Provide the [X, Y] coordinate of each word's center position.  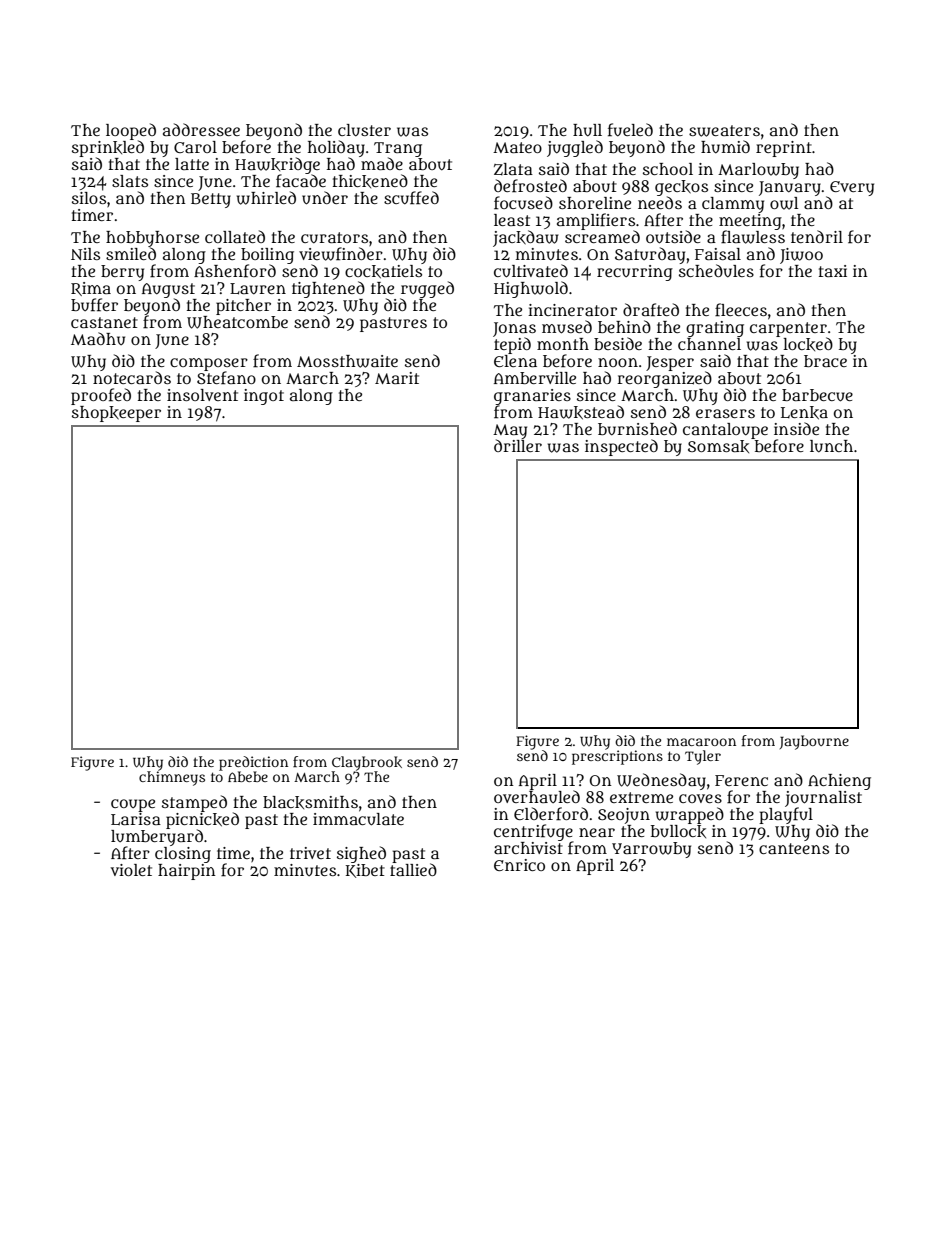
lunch [831, 446]
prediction [253, 763]
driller [518, 445]
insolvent [202, 395]
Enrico [519, 865]
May [510, 431]
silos [89, 198]
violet [131, 870]
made [382, 163]
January [790, 188]
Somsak [718, 446]
